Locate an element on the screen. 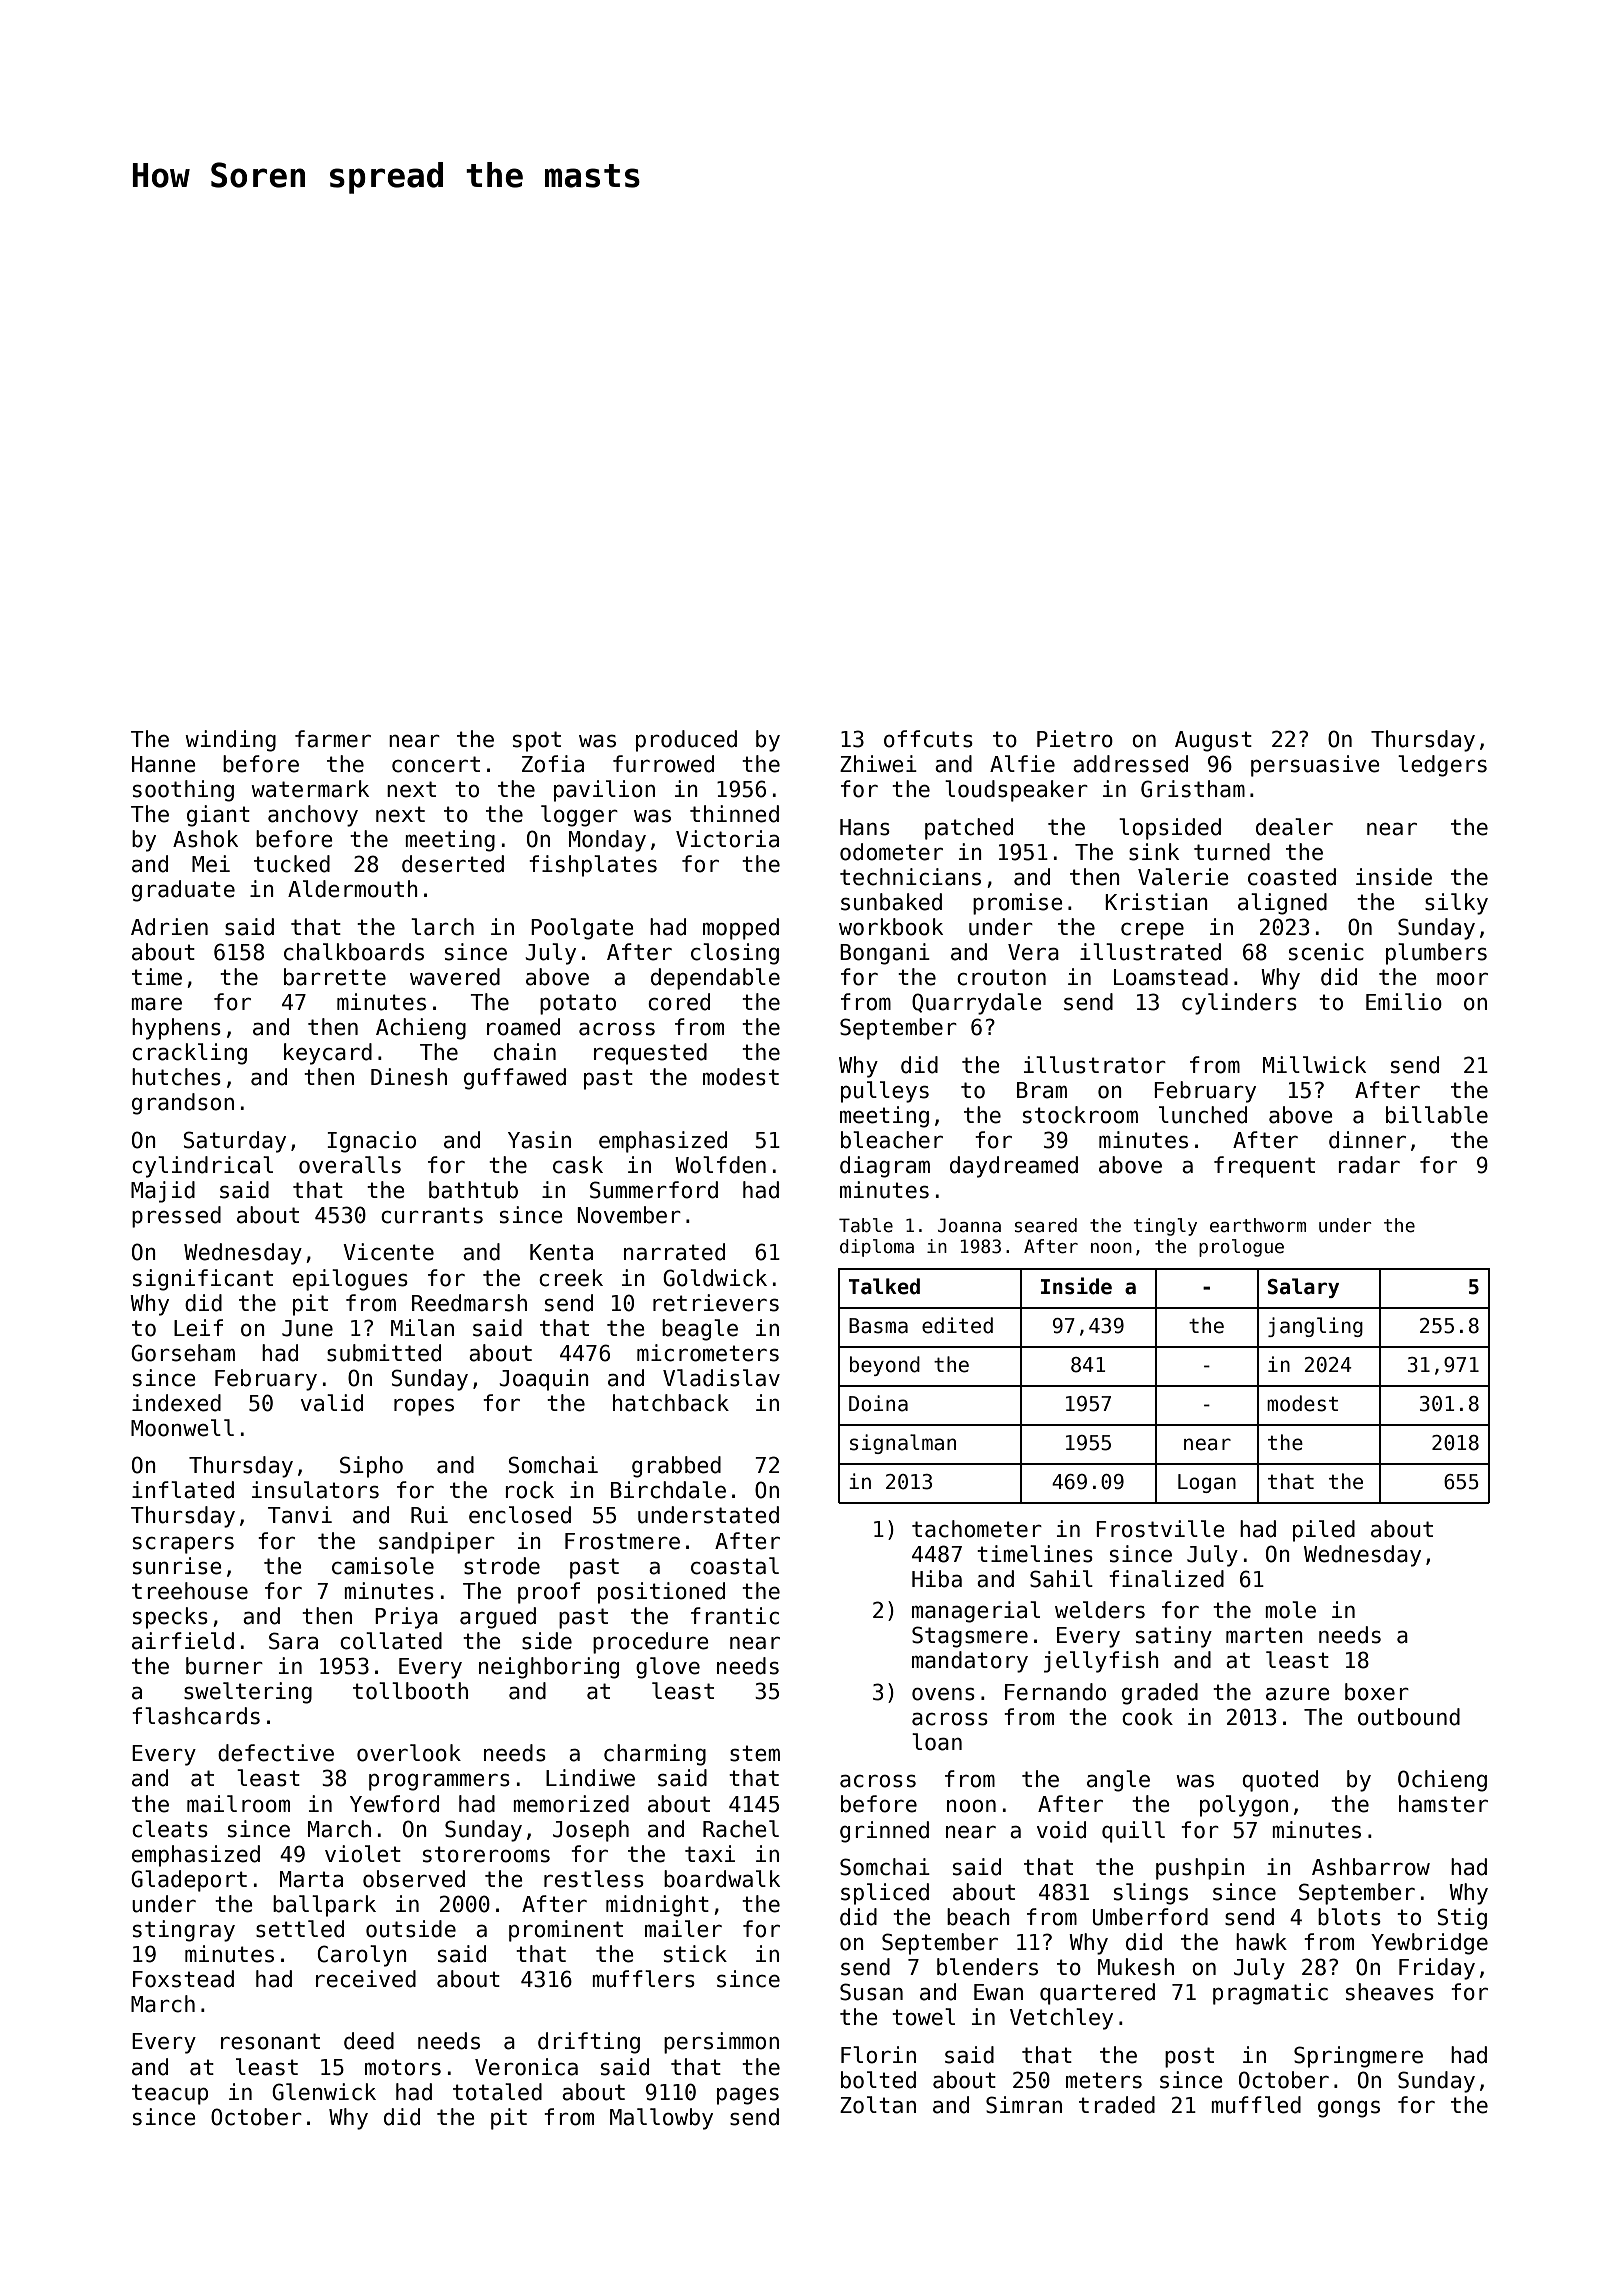 This screenshot has width=1620, height=2292. inflated is located at coordinates (183, 1490).
